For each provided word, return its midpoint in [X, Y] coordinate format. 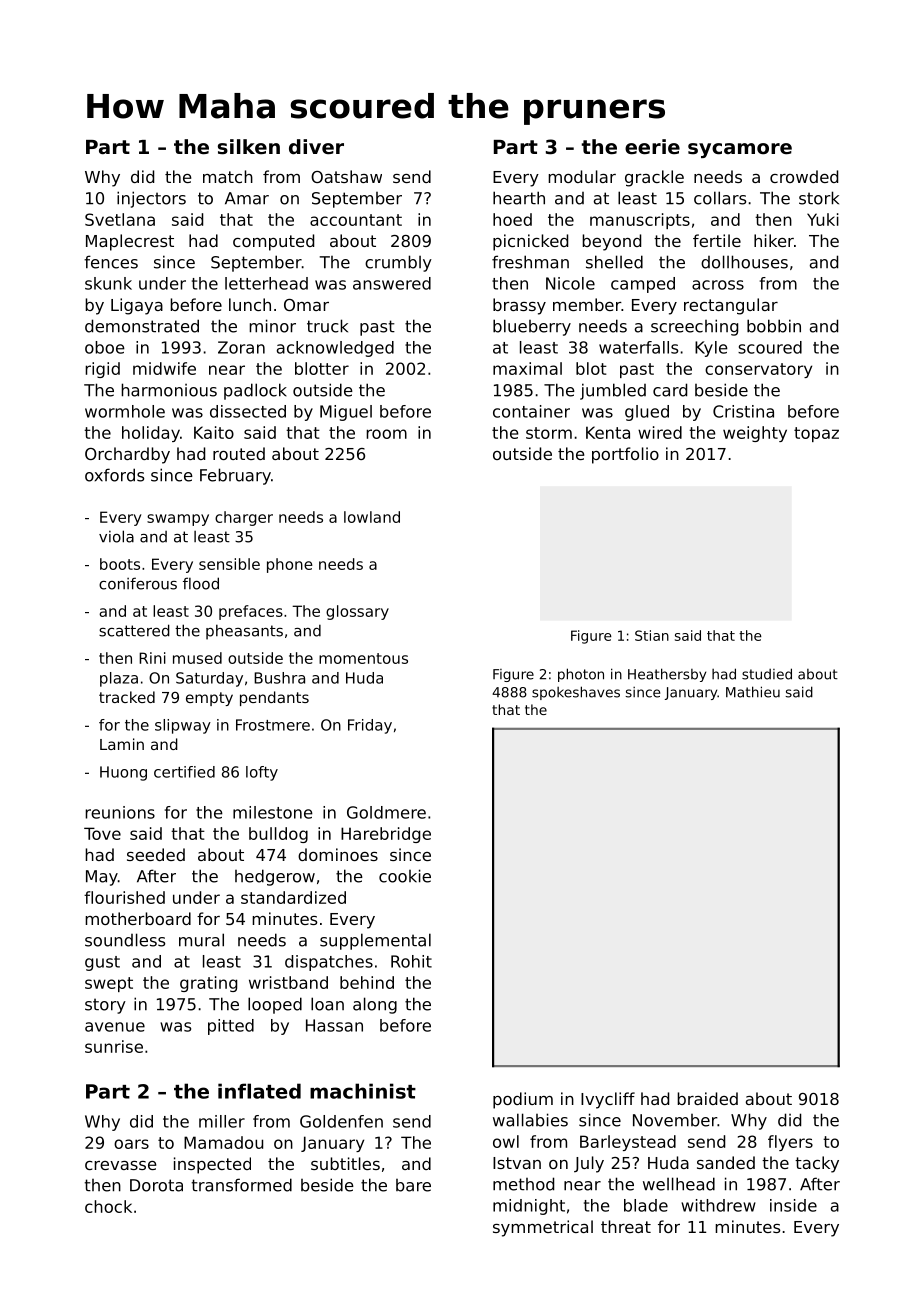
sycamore [740, 150]
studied [767, 674]
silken [249, 147]
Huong [123, 773]
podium [523, 1100]
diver [316, 147]
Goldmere [386, 812]
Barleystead [628, 1143]
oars [131, 1144]
